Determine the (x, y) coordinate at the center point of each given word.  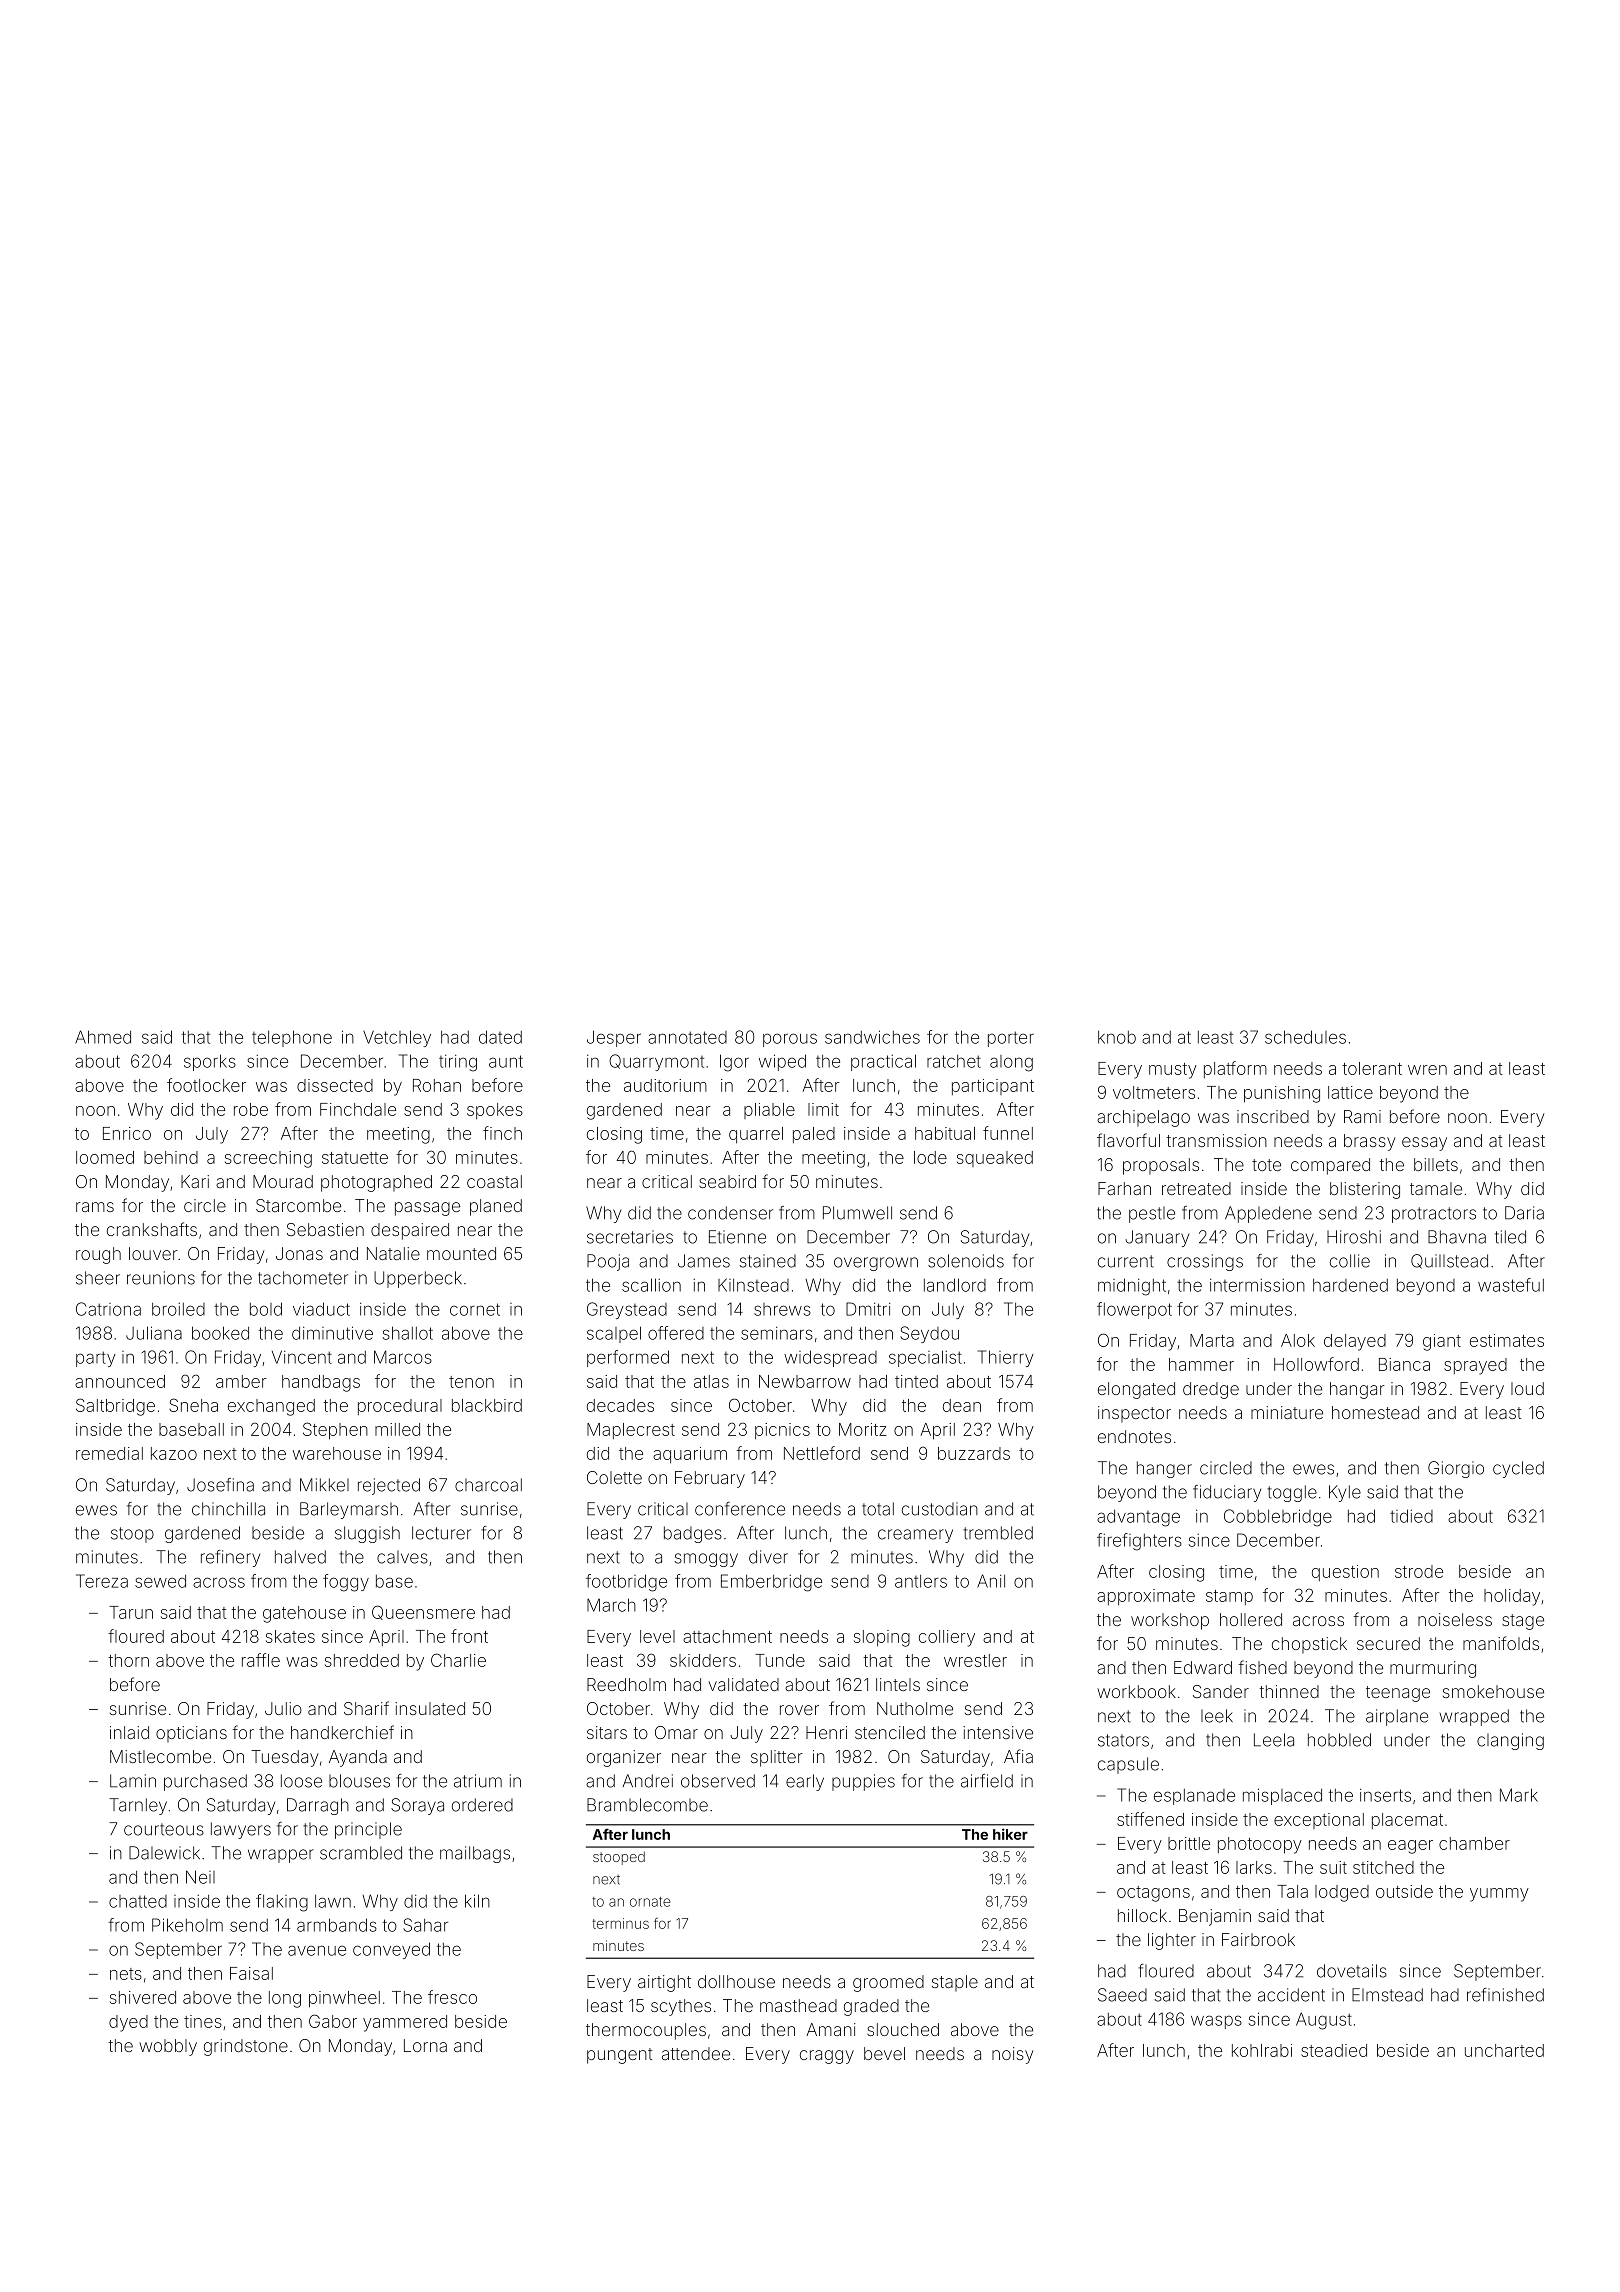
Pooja (608, 1262)
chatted (138, 1901)
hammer (1201, 1364)
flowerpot (1134, 1310)
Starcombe (298, 1205)
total (878, 1509)
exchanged (271, 1407)
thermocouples (646, 2031)
